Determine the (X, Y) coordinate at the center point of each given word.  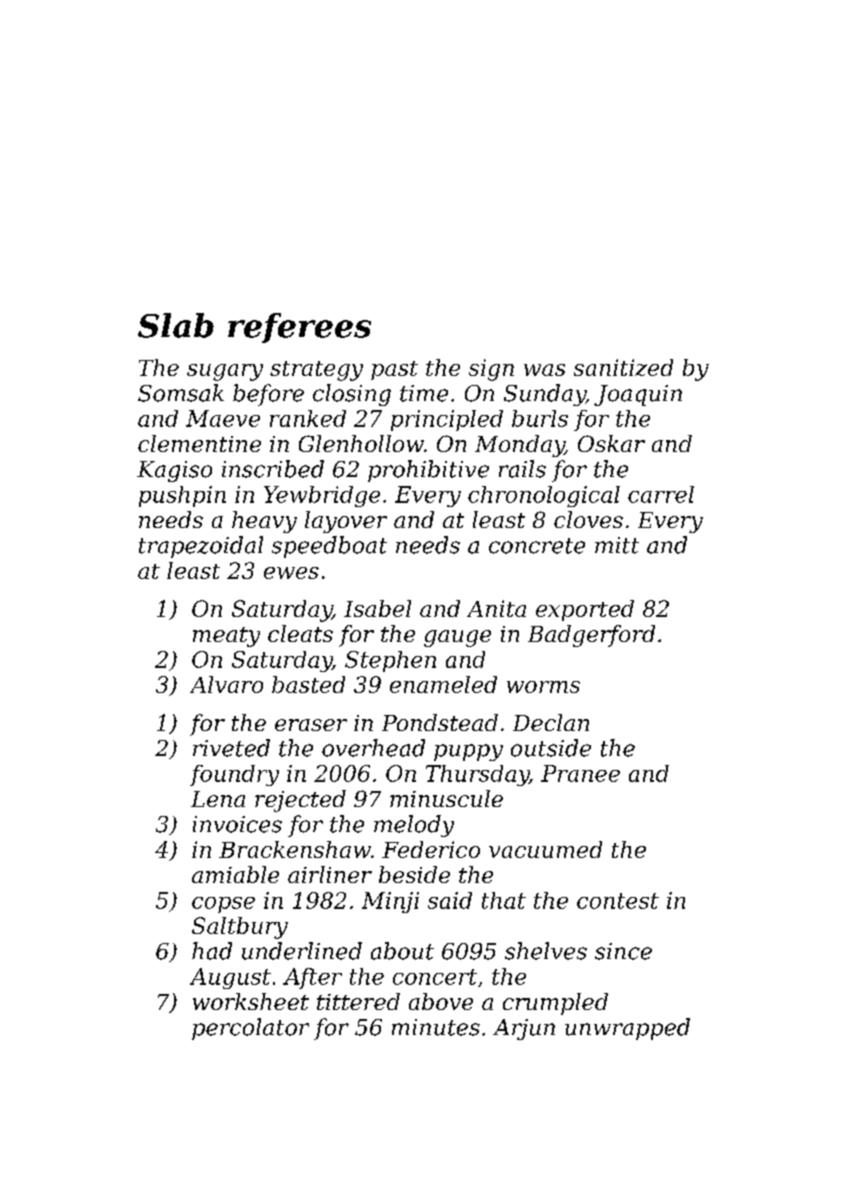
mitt (617, 545)
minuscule (446, 798)
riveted (231, 748)
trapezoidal (201, 547)
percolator (250, 1029)
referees (299, 328)
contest (618, 901)
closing (352, 395)
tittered (358, 1001)
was (544, 370)
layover (346, 522)
